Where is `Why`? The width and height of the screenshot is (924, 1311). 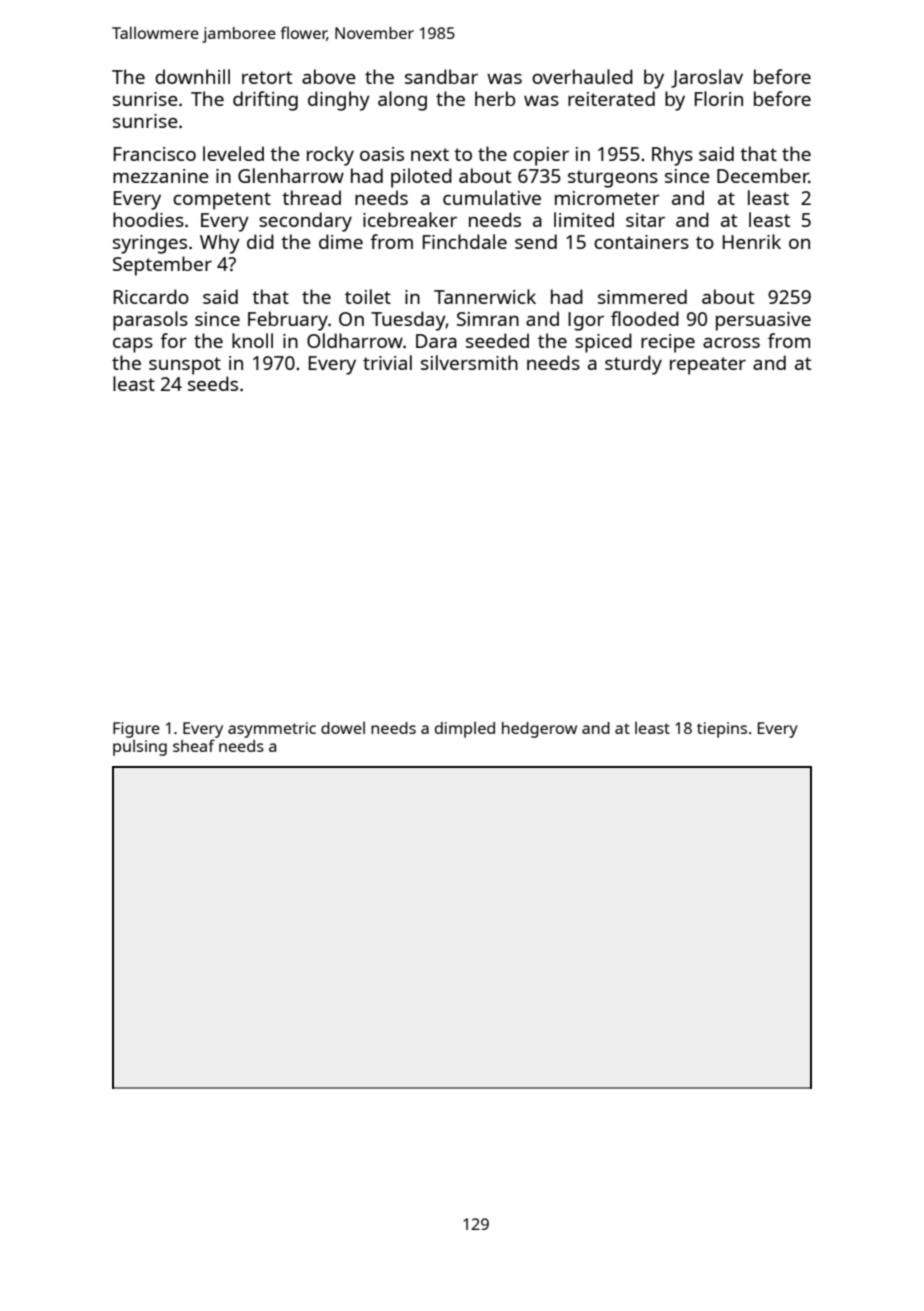 Why is located at coordinates (220, 244).
